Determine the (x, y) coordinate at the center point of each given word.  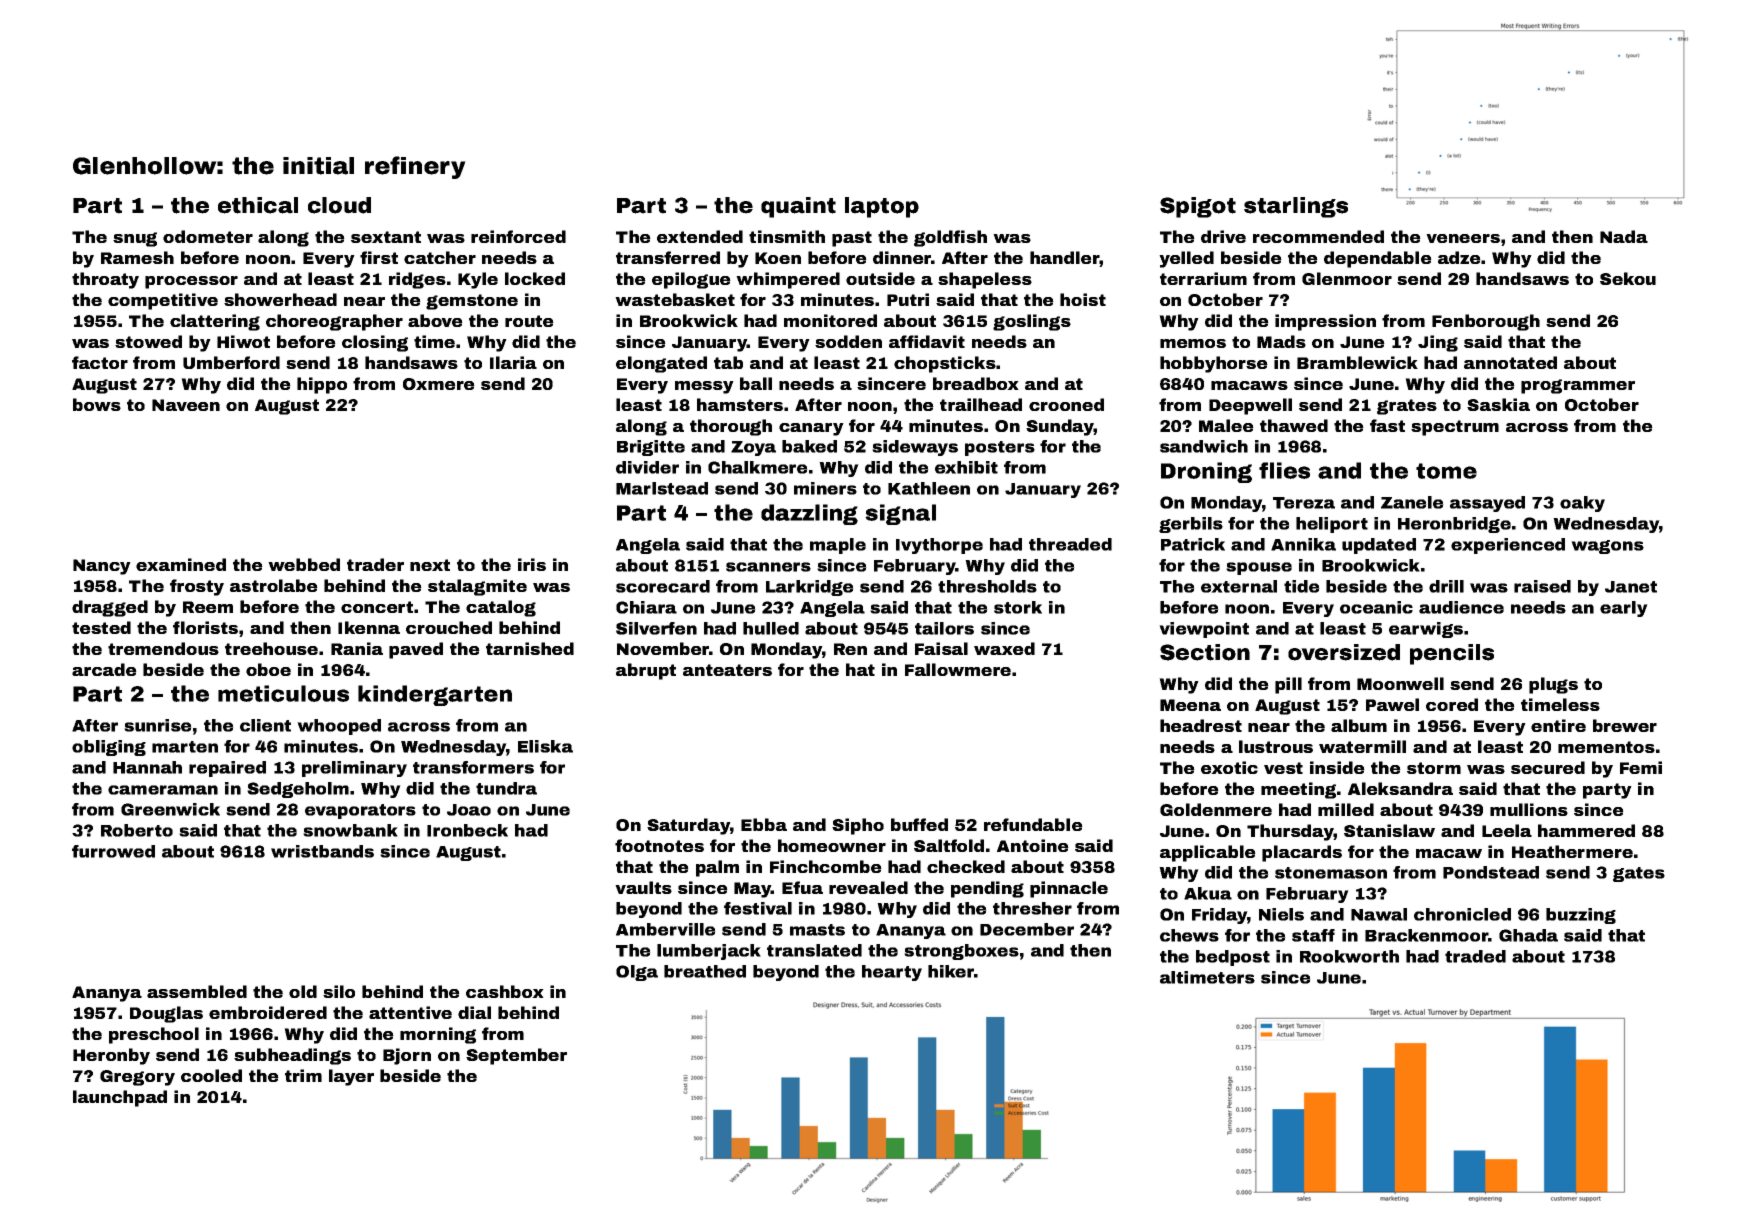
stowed (148, 341)
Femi (1641, 767)
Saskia (1498, 404)
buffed (919, 824)
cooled (211, 1075)
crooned (1066, 404)
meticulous (283, 693)
